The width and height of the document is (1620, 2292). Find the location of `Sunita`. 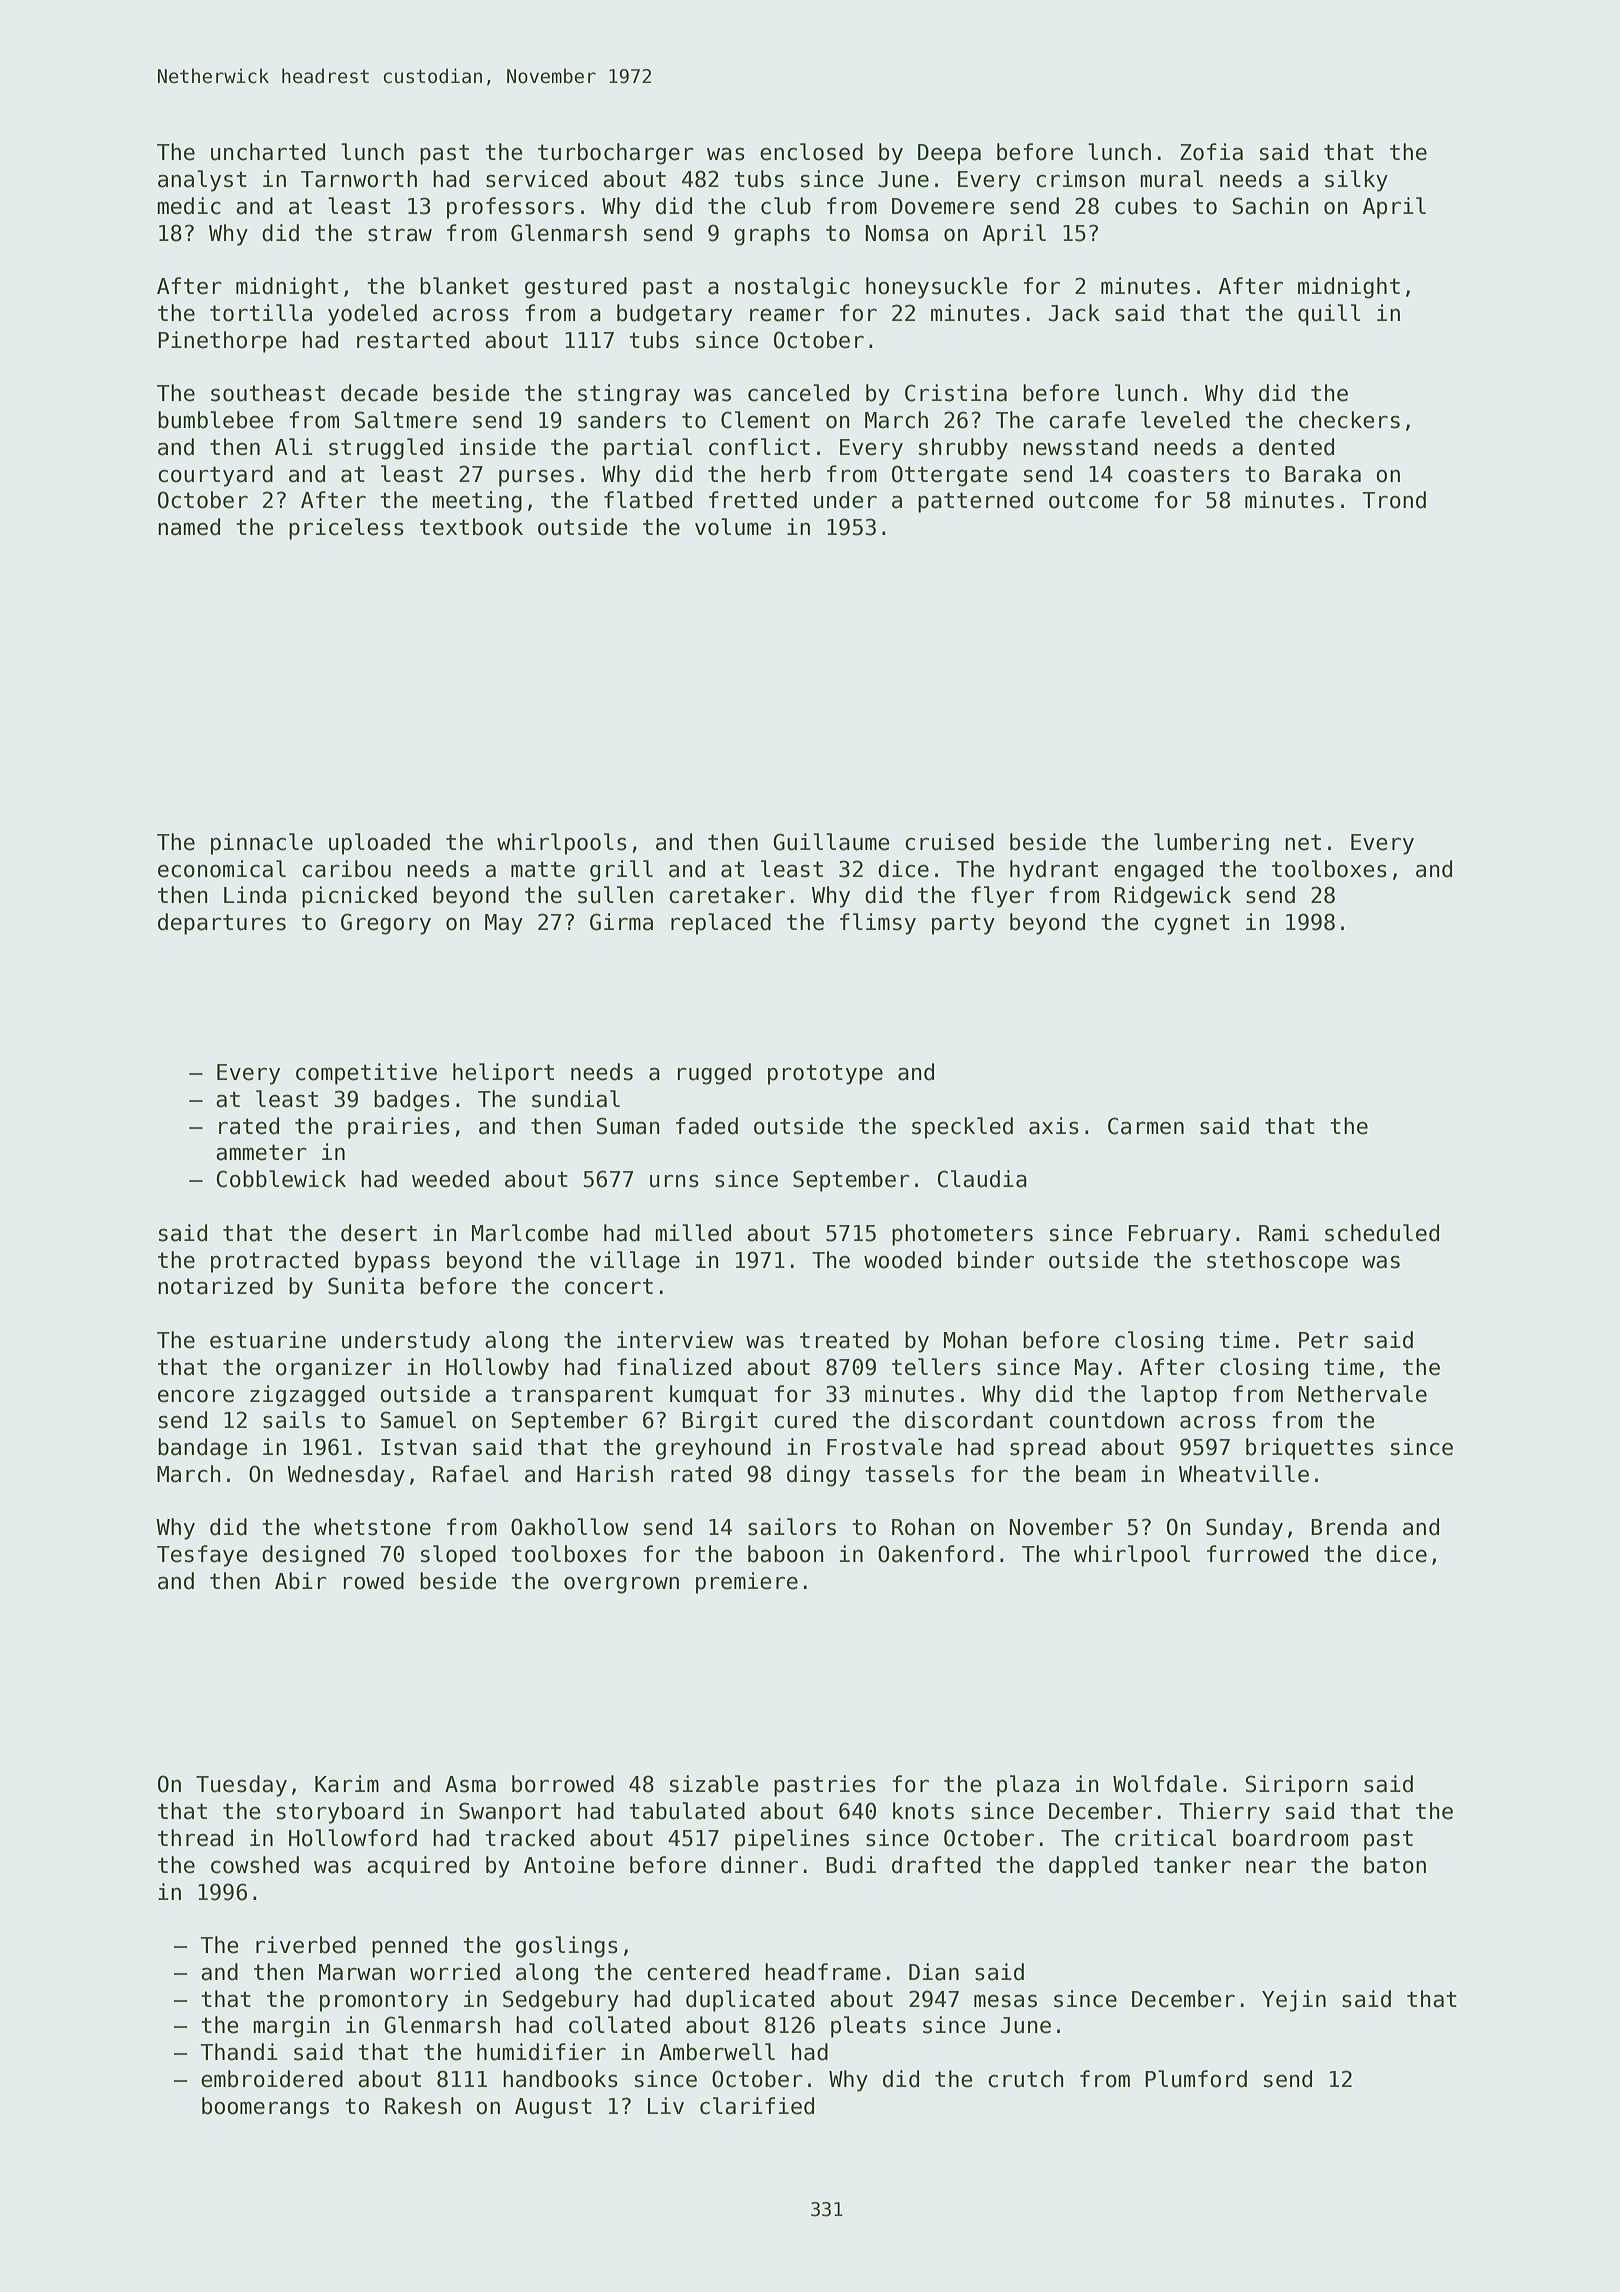

Sunita is located at coordinates (366, 1286).
